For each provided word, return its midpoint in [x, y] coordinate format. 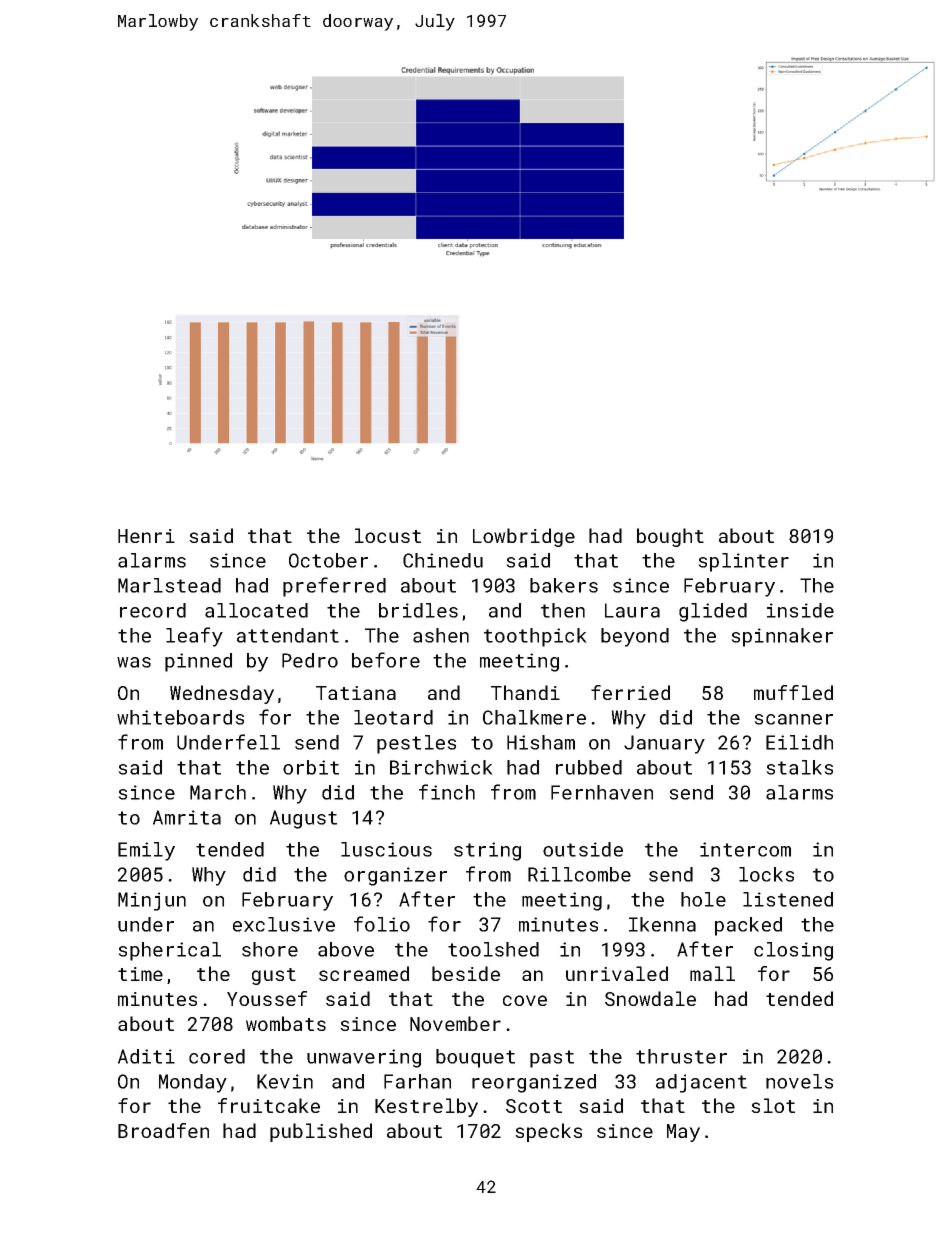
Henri [146, 536]
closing [793, 951]
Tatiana [356, 693]
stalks [799, 767]
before [386, 660]
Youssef [267, 998]
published [321, 1132]
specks [548, 1132]
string [487, 851]
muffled [793, 692]
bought [670, 537]
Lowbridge [524, 537]
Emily [146, 851]
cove [525, 1000]
